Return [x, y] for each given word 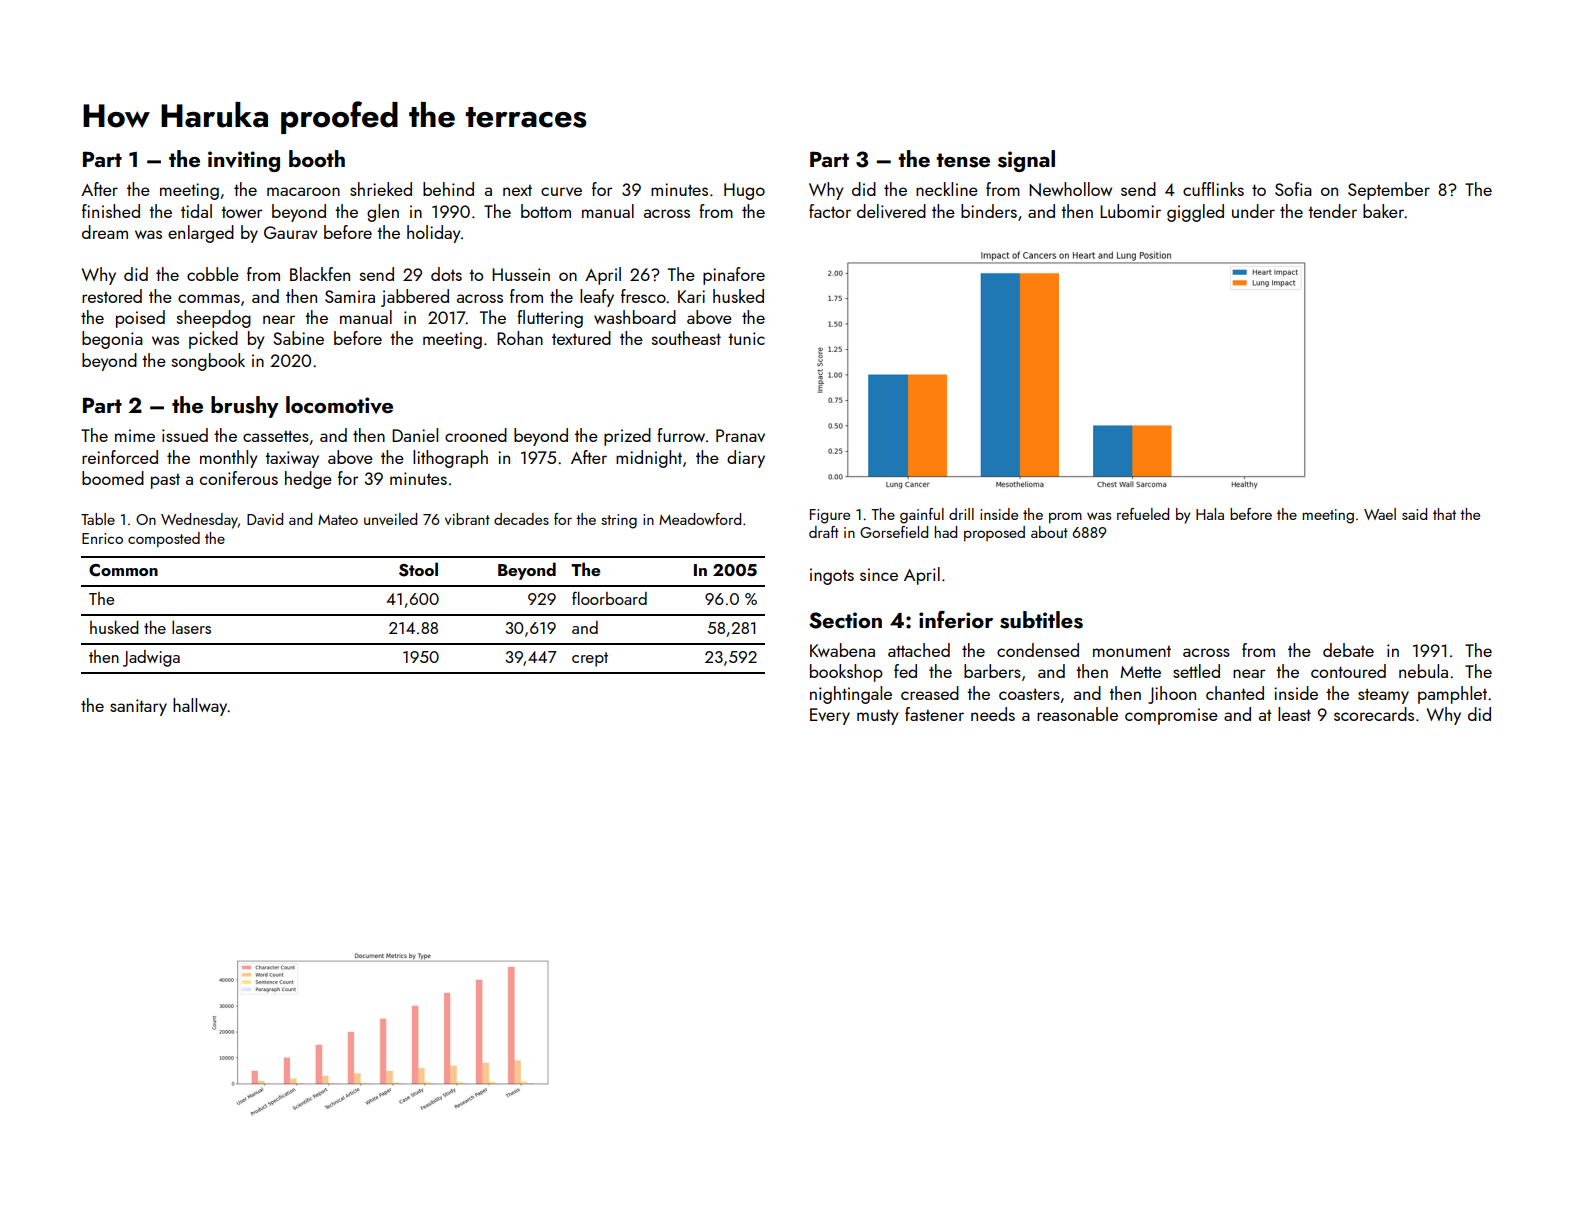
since [879, 574]
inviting [244, 161]
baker [1384, 211]
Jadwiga [151, 658]
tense [963, 160]
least [1294, 714]
